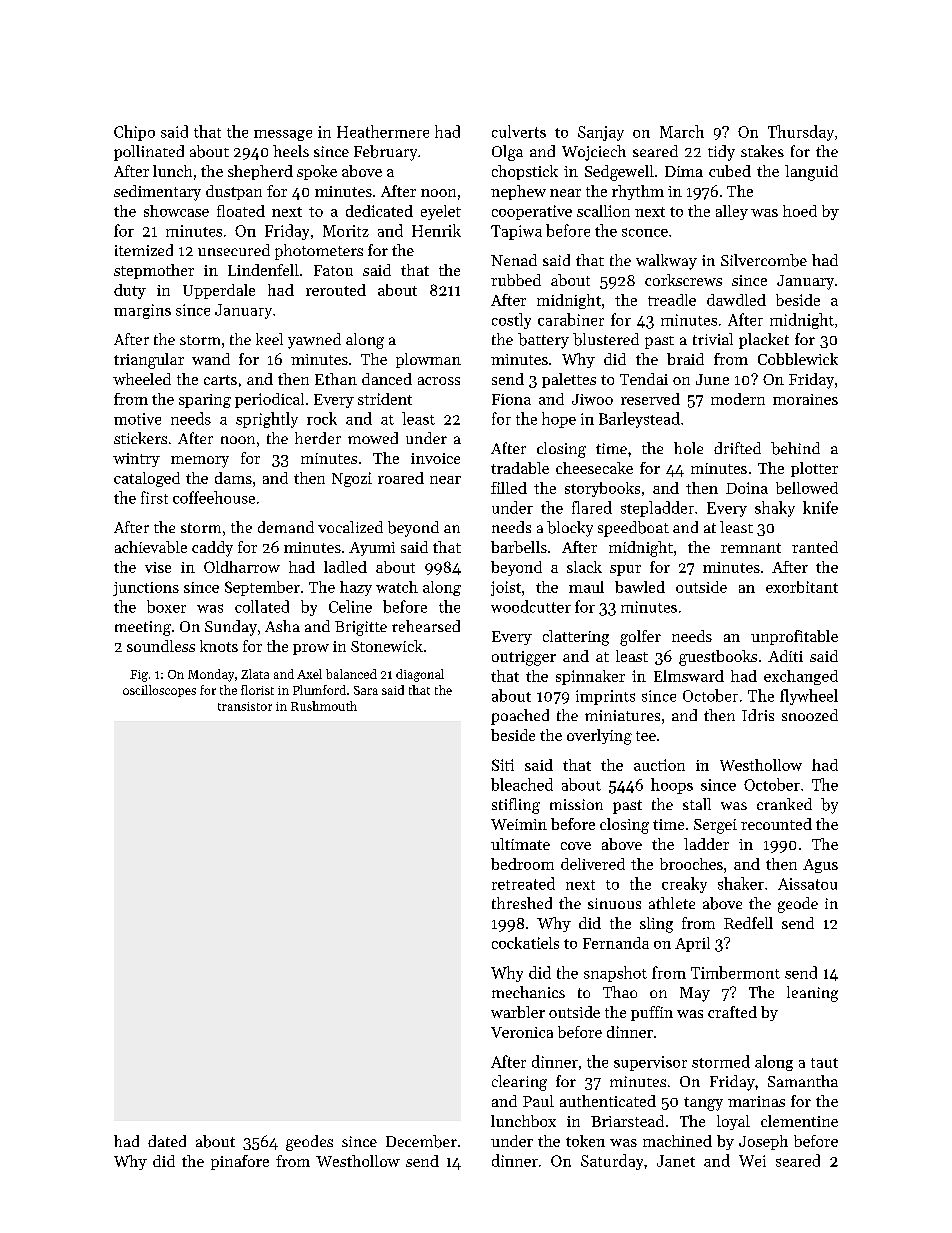 The image size is (952, 1233). What do you see at coordinates (519, 131) in the document?
I see `culverts` at bounding box center [519, 131].
